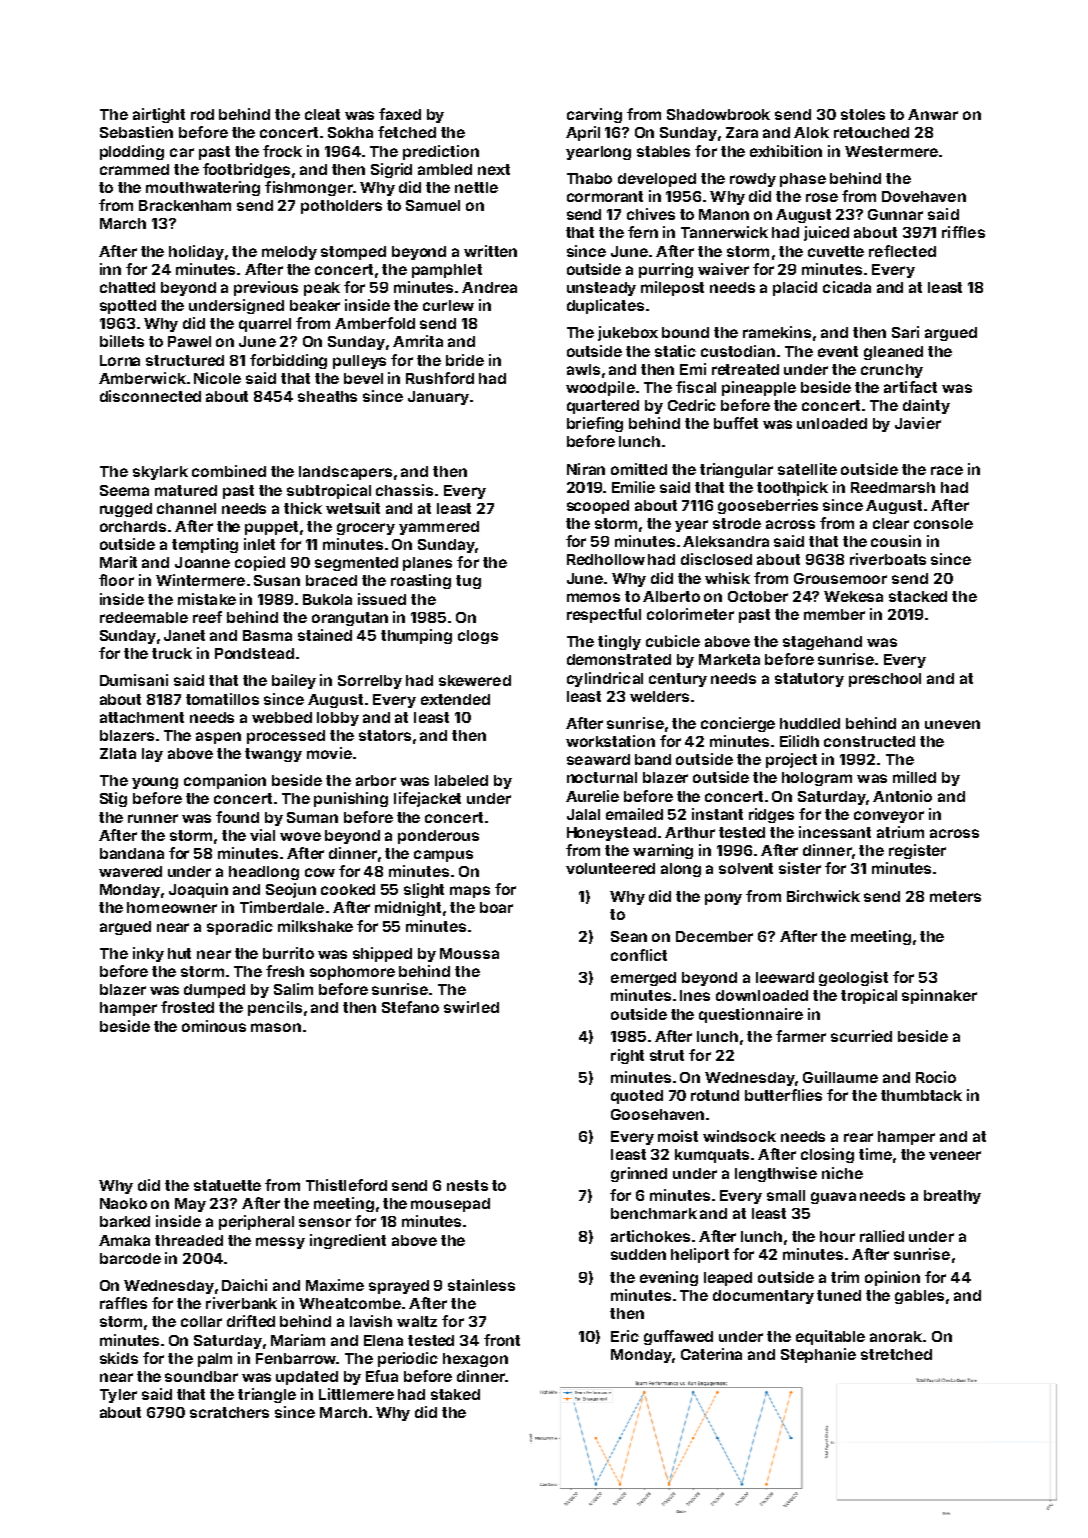 This screenshot has width=1088, height=1538. I want to click on airtight, so click(159, 115).
